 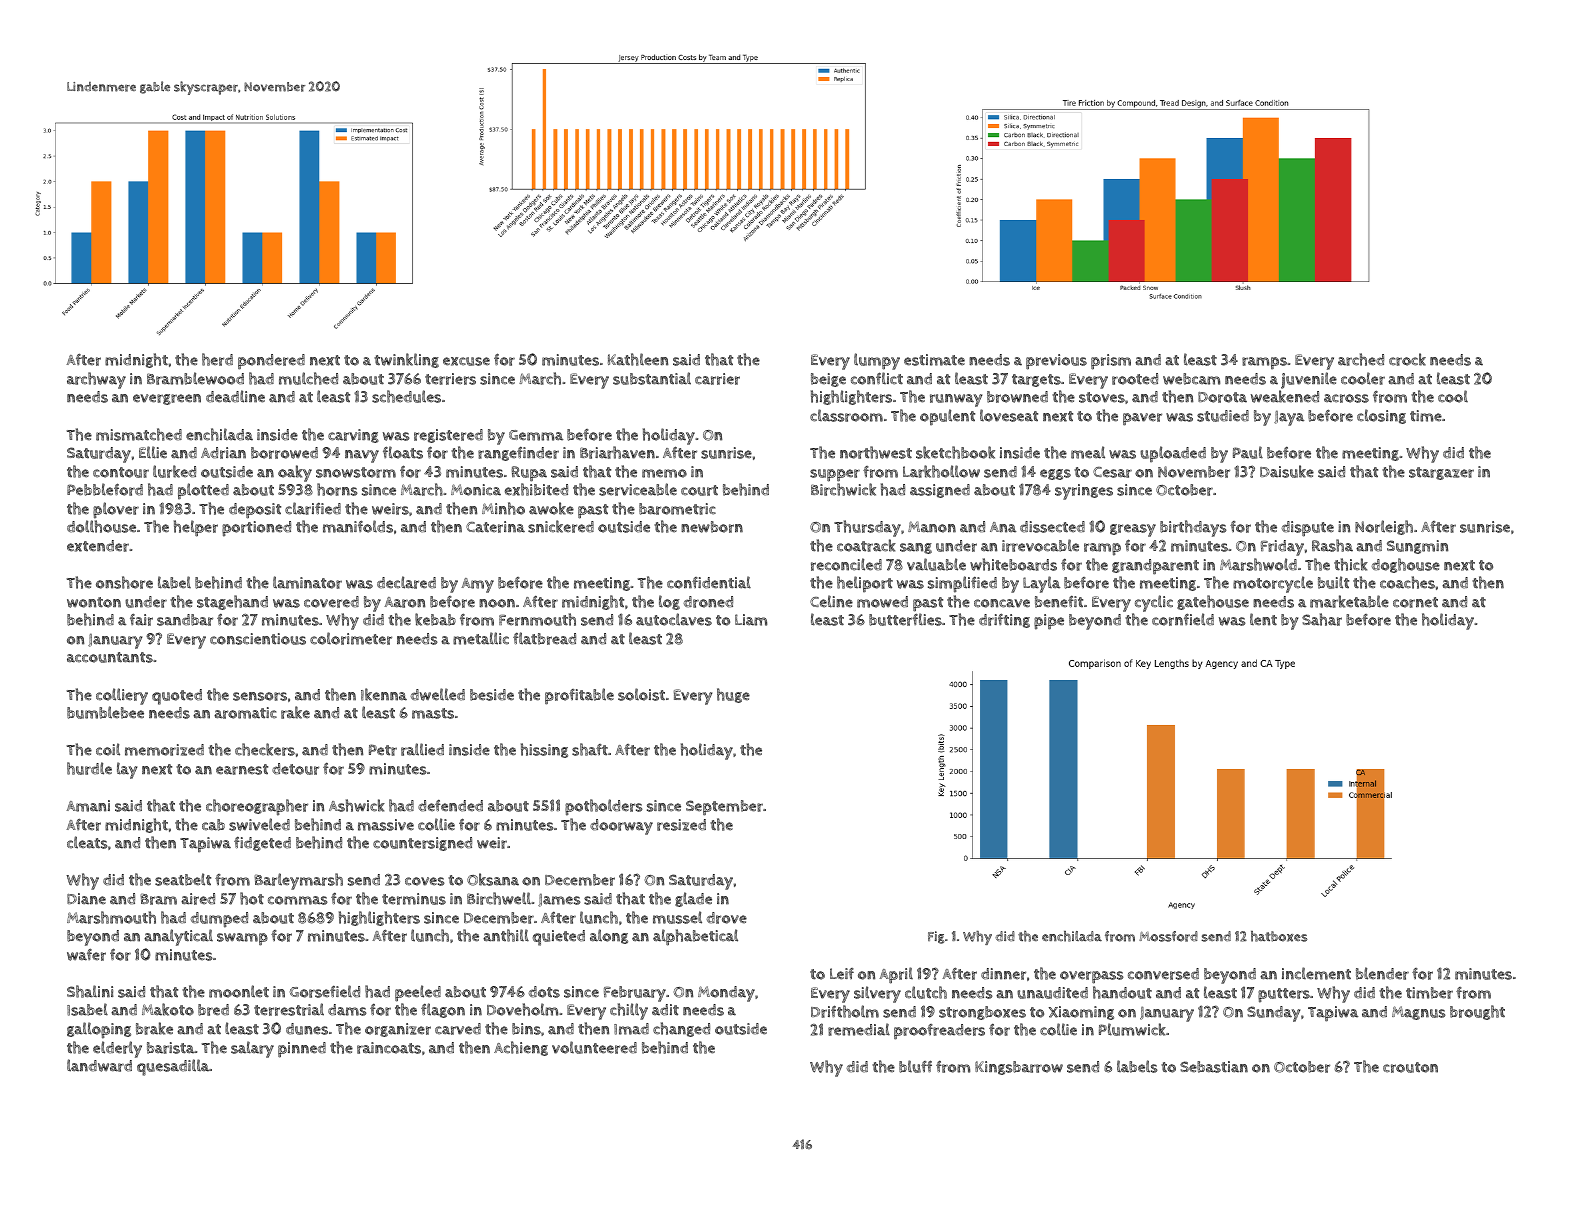 I want to click on pipe, so click(x=1049, y=622).
